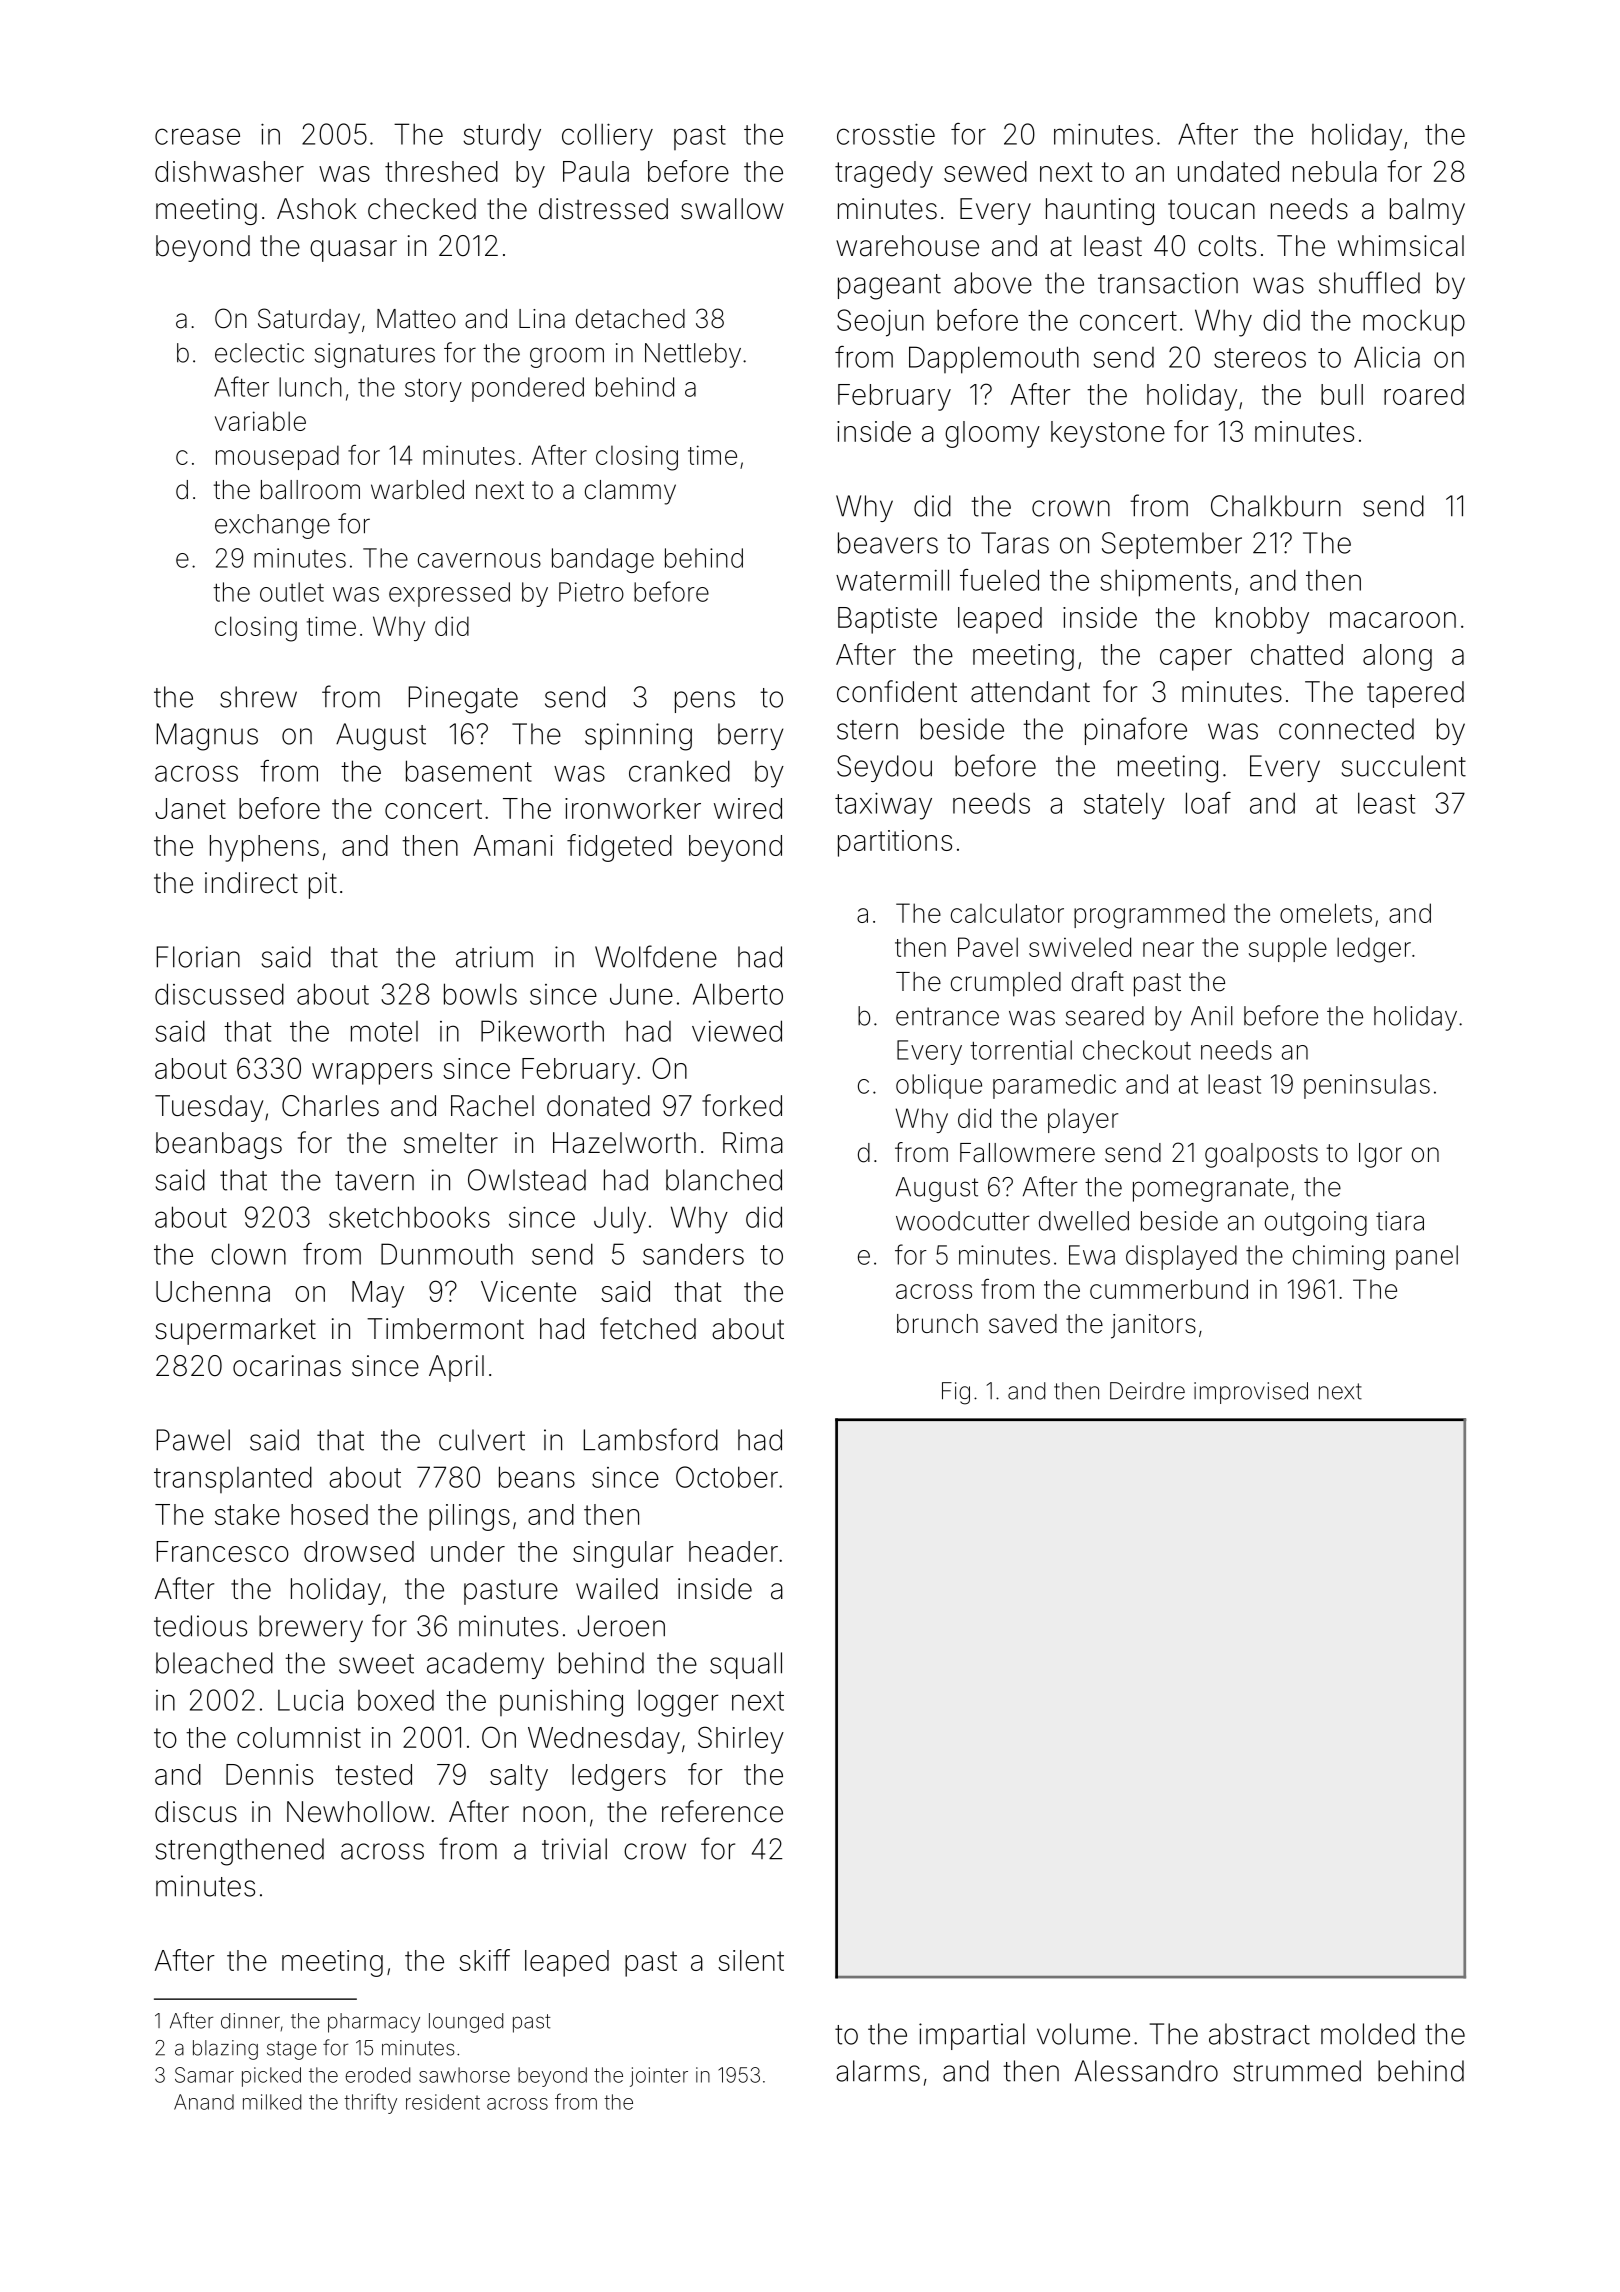  I want to click on bleached, so click(214, 1663).
